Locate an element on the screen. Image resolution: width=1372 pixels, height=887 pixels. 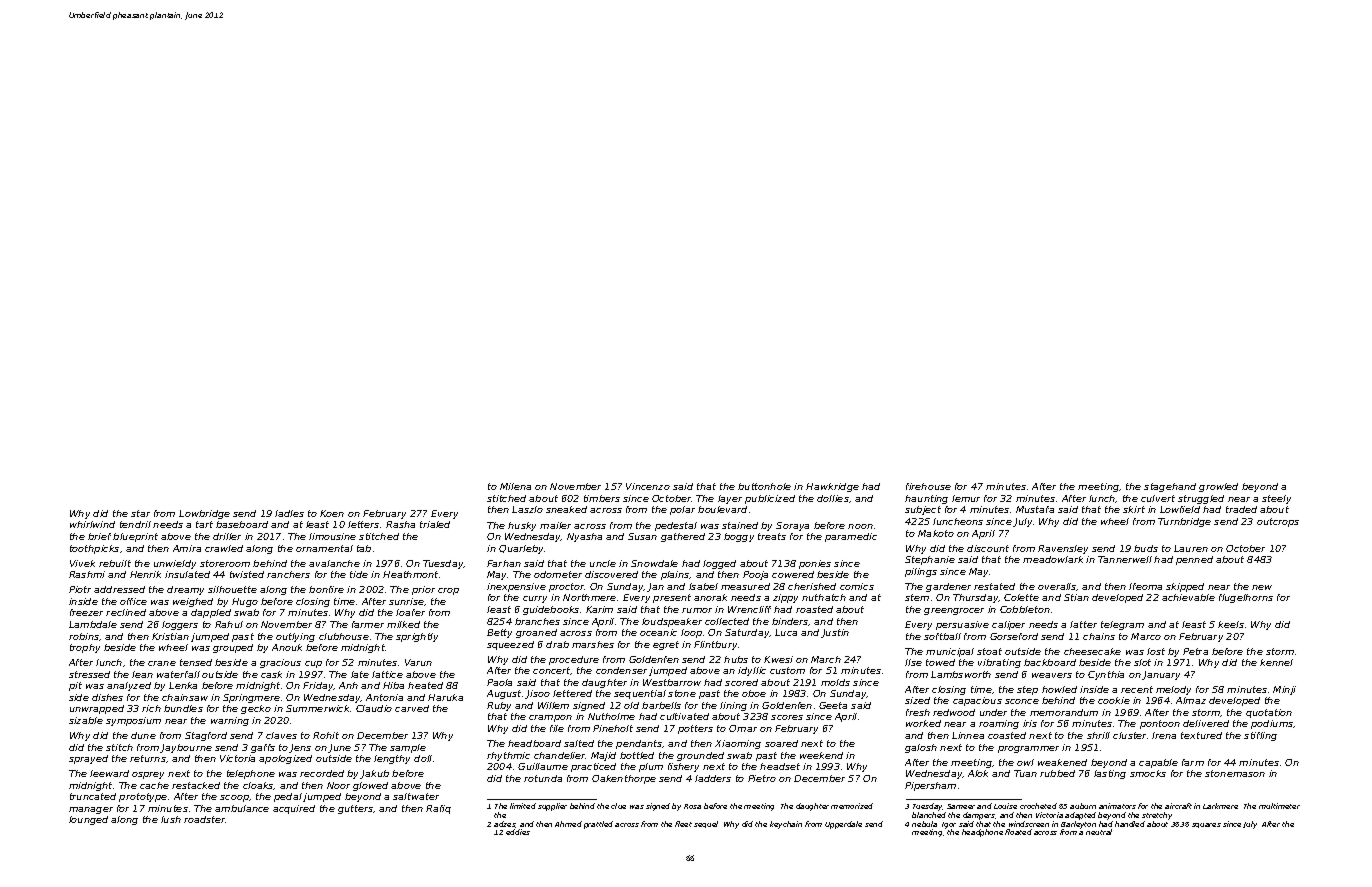
ranchers is located at coordinates (288, 574).
